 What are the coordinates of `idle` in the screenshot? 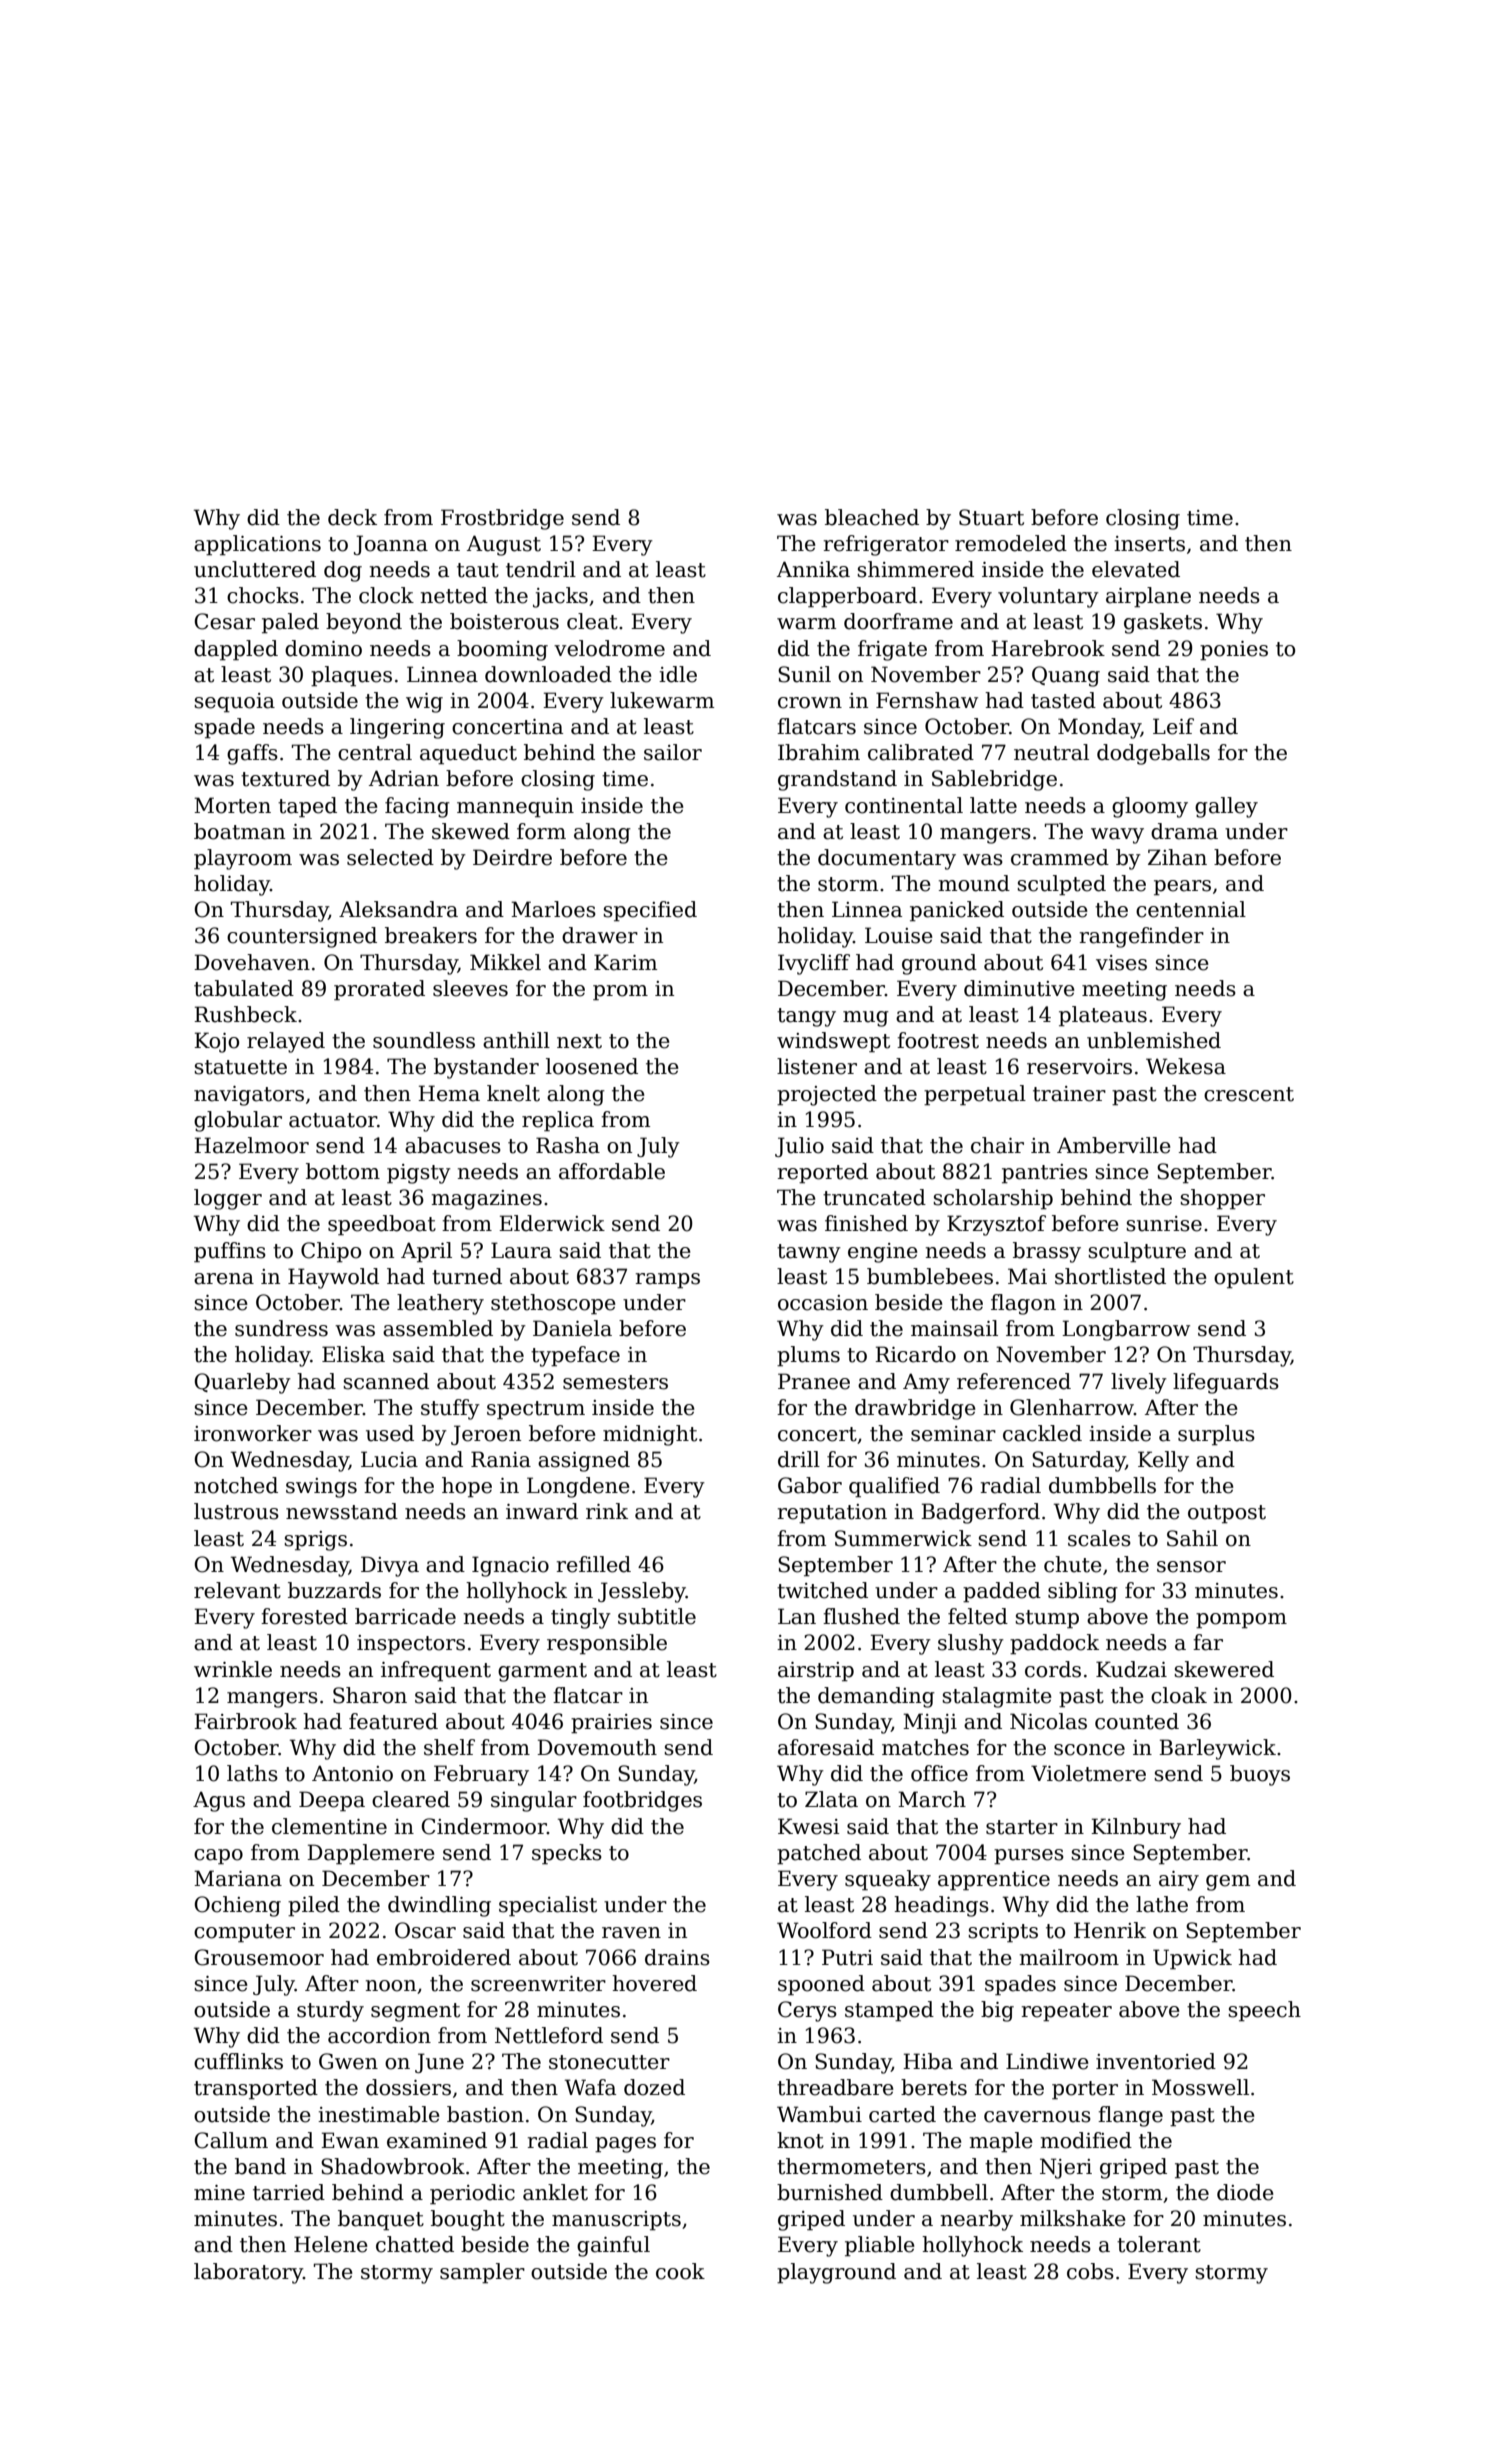 It's located at (678, 674).
